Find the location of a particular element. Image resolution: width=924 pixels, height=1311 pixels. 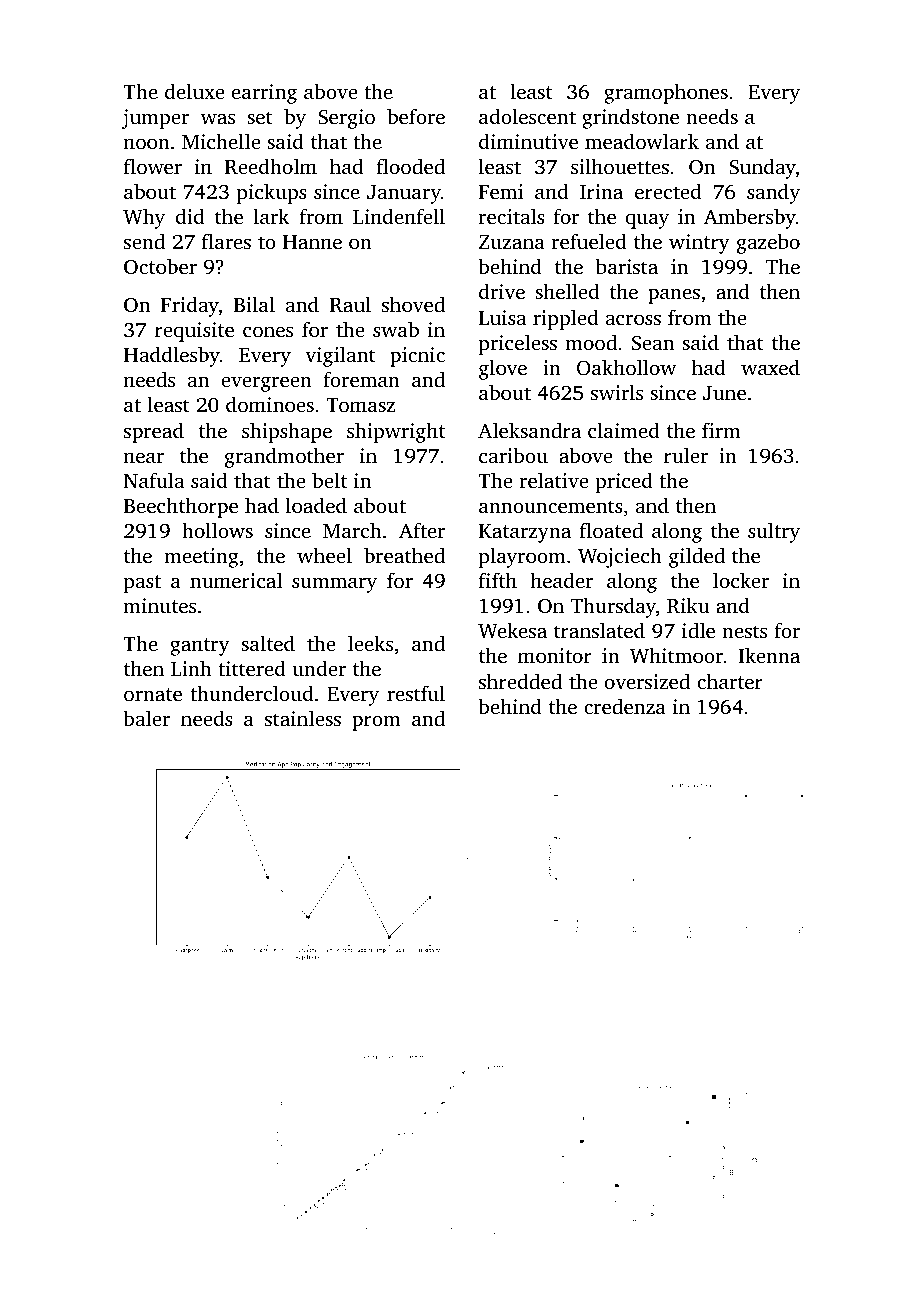

belt is located at coordinates (329, 480).
